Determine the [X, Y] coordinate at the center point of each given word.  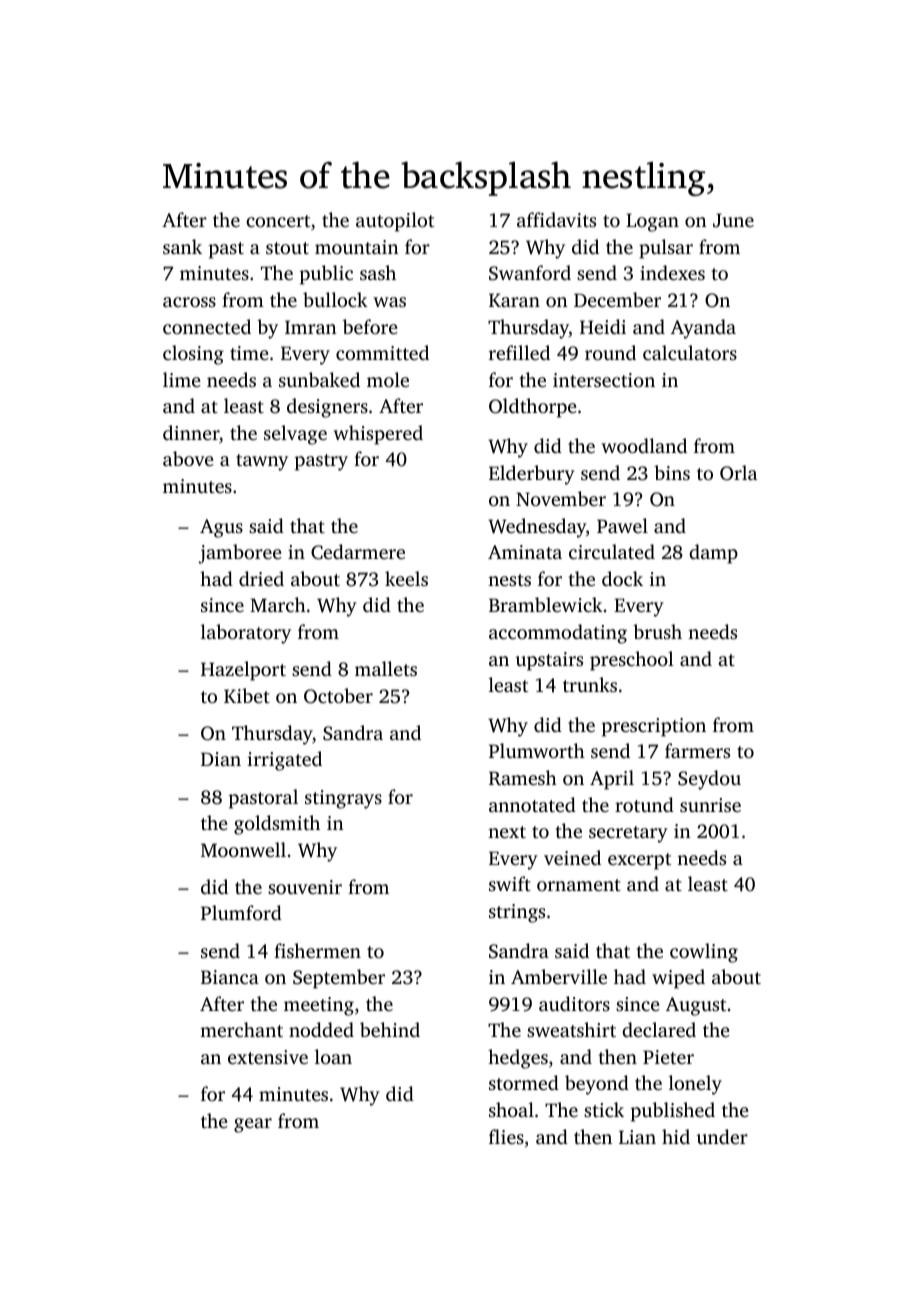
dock [622, 578]
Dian [221, 759]
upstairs [549, 661]
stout [287, 248]
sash [378, 272]
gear [253, 1125]
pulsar [666, 249]
